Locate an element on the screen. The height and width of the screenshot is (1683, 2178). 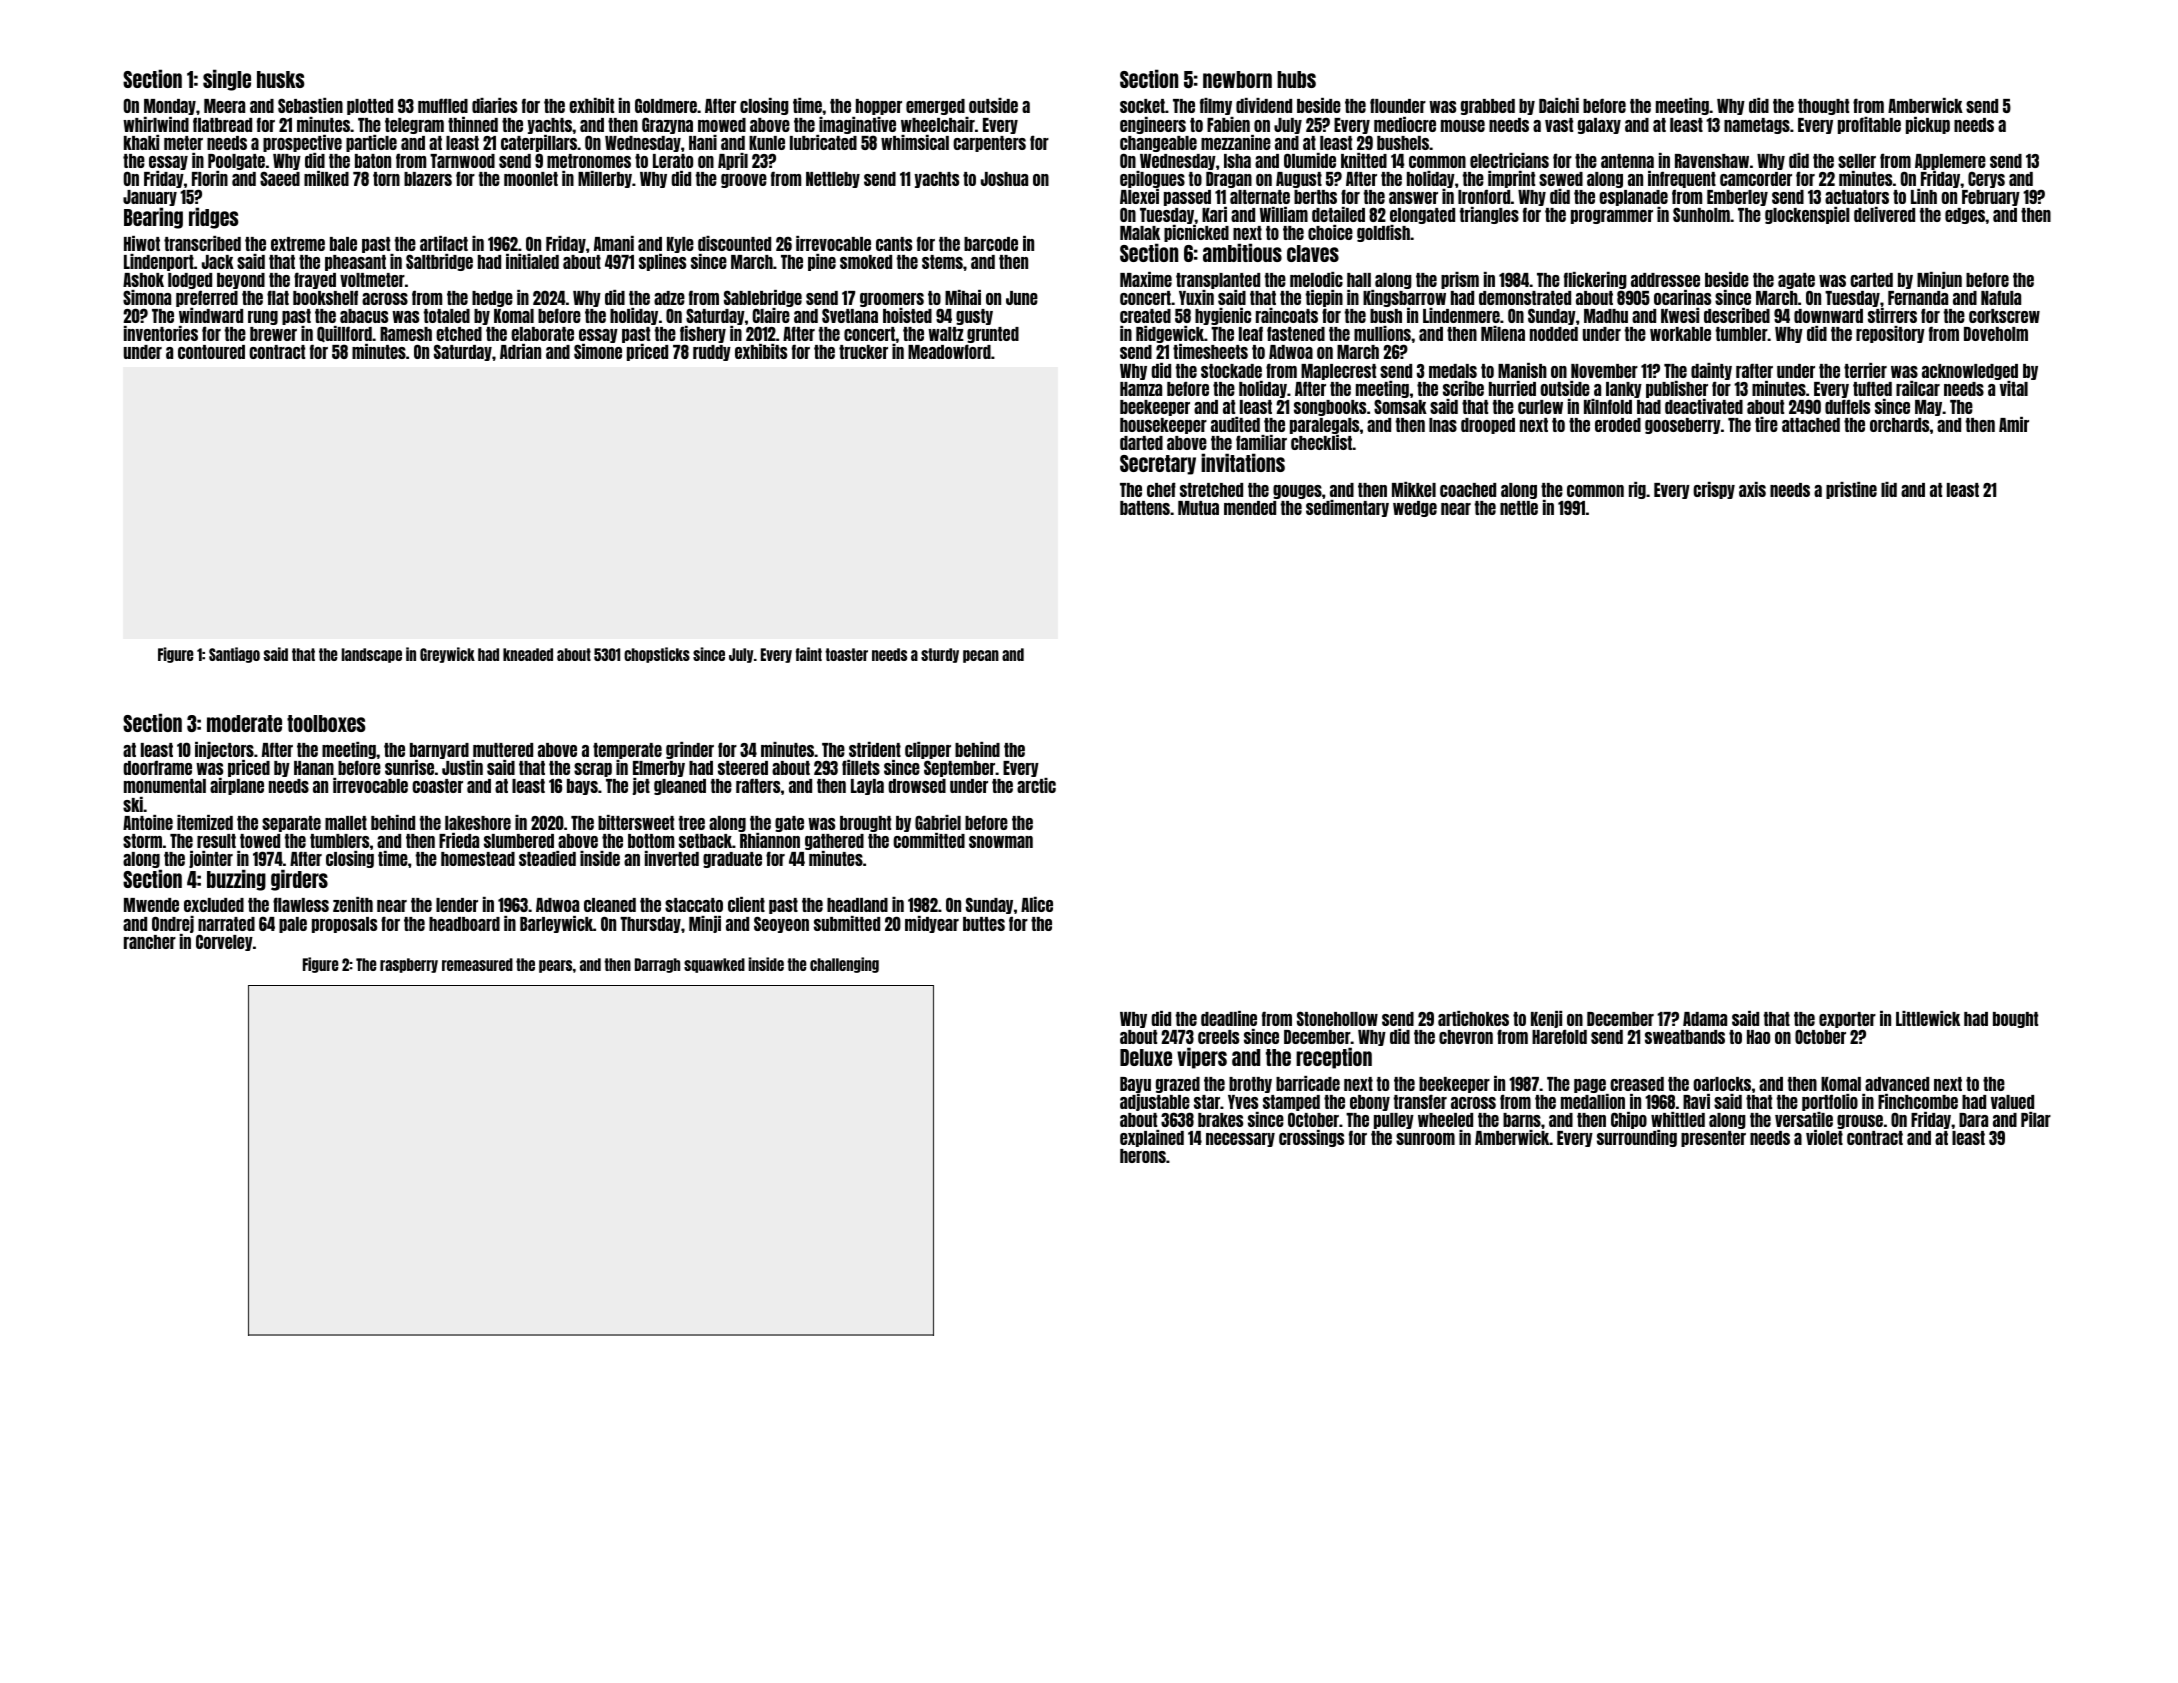
Darragh is located at coordinates (657, 965).
